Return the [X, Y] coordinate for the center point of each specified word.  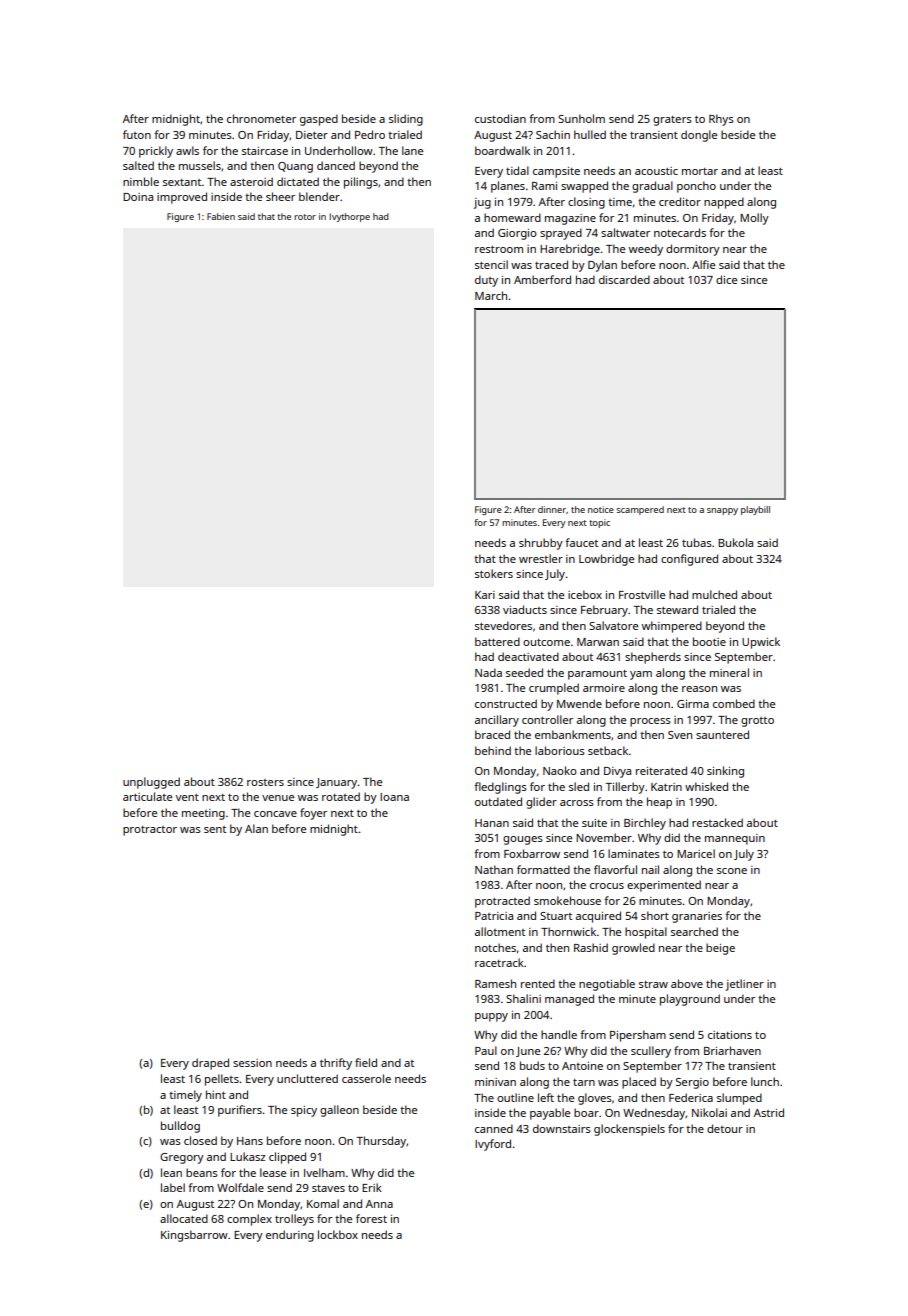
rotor [305, 217]
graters [672, 121]
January [336, 783]
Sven [680, 735]
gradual [652, 187]
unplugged [151, 783]
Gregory [182, 1158]
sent [215, 829]
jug [482, 203]
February [604, 611]
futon [137, 134]
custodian [500, 118]
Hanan [492, 823]
